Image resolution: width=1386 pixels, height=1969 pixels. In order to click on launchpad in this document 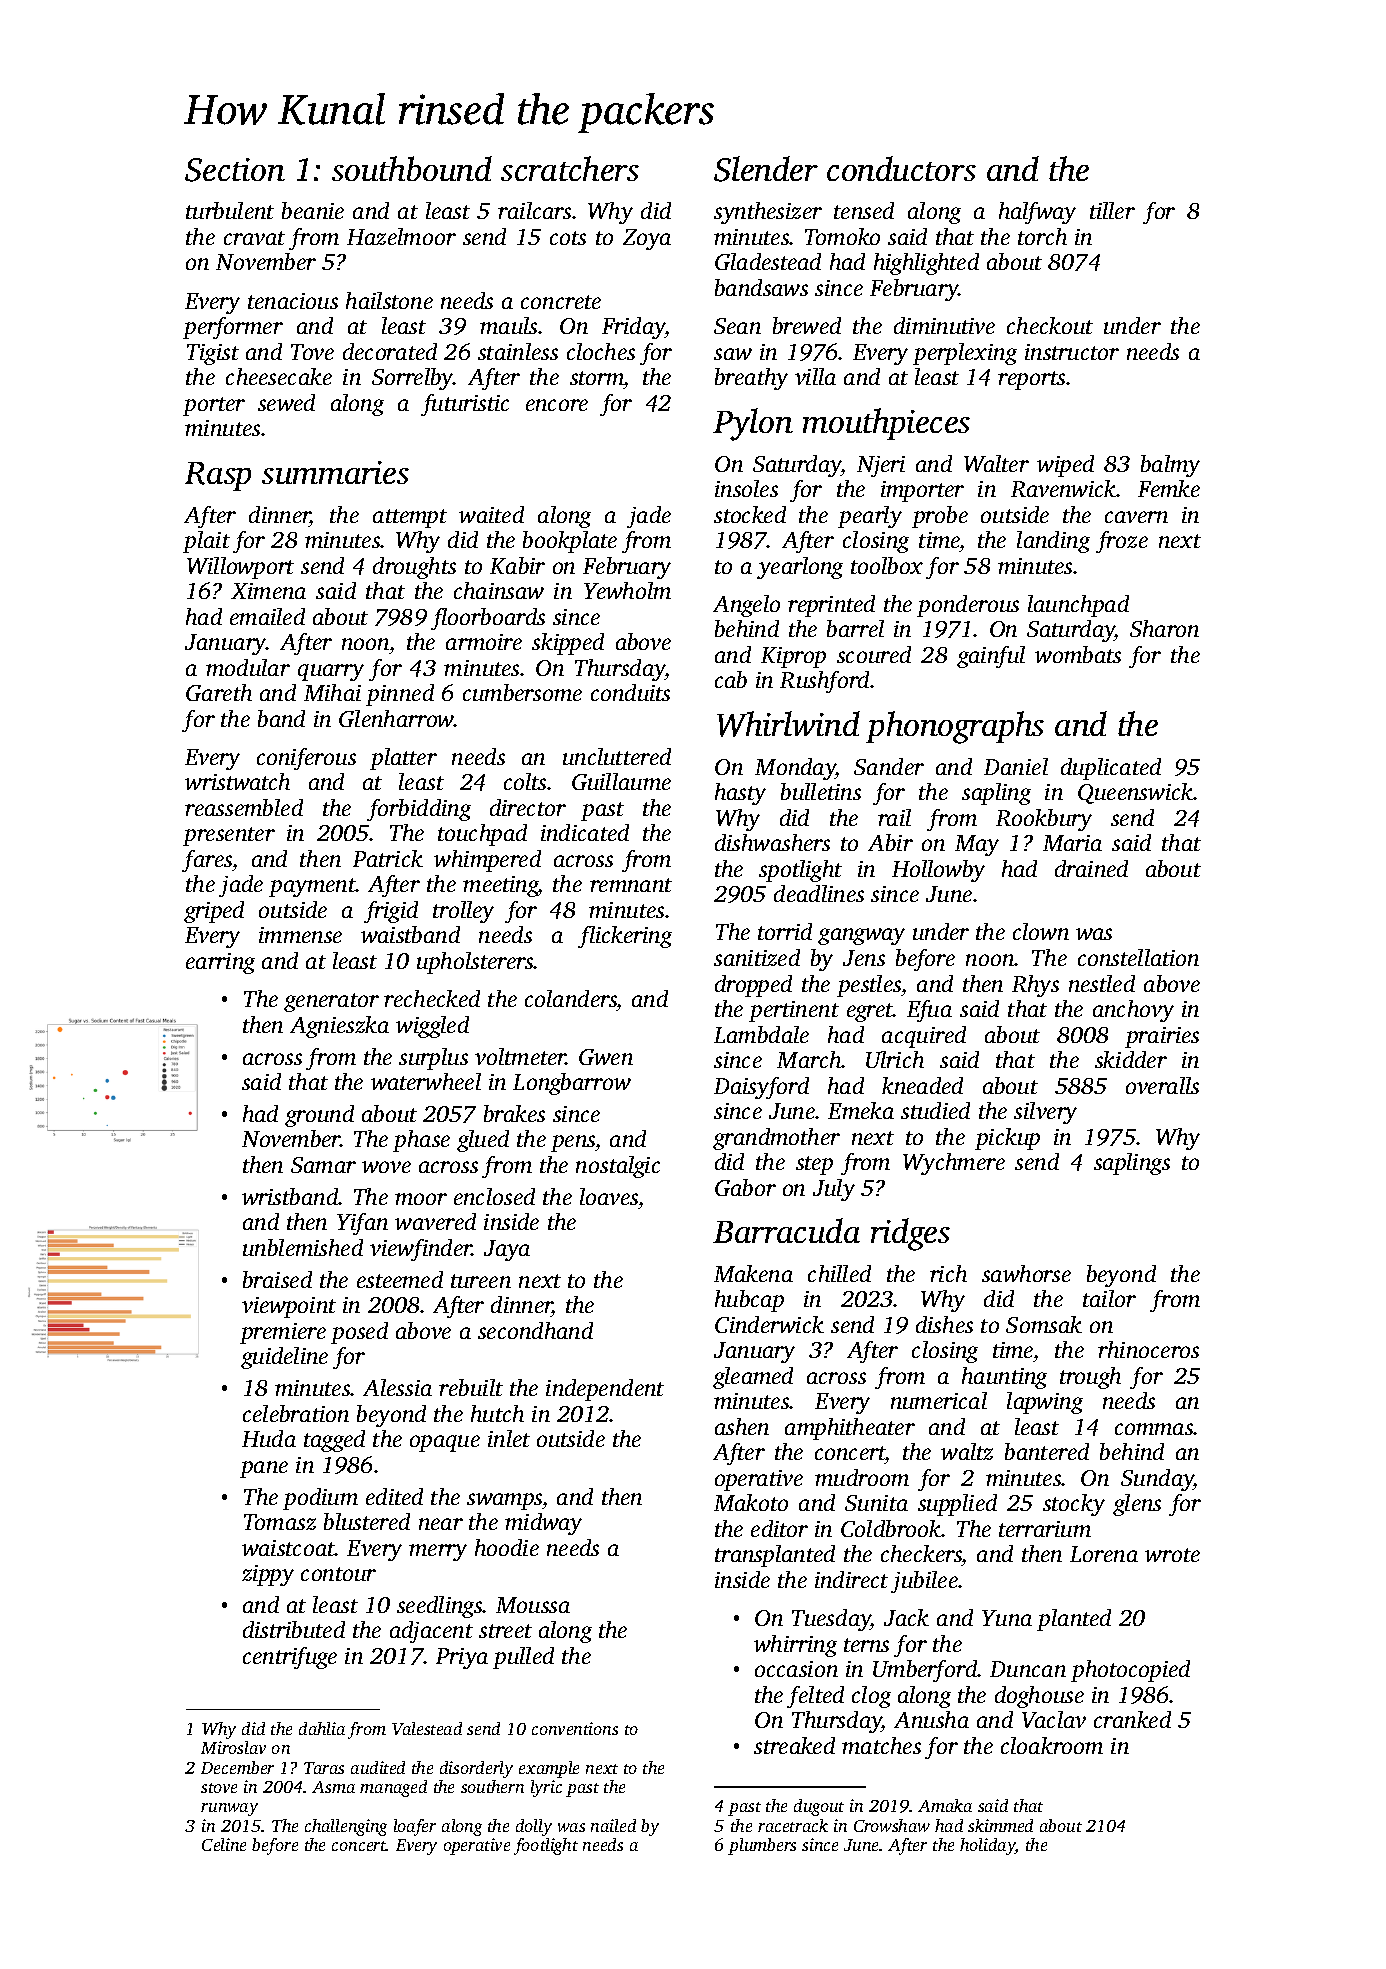, I will do `click(1078, 606)`.
